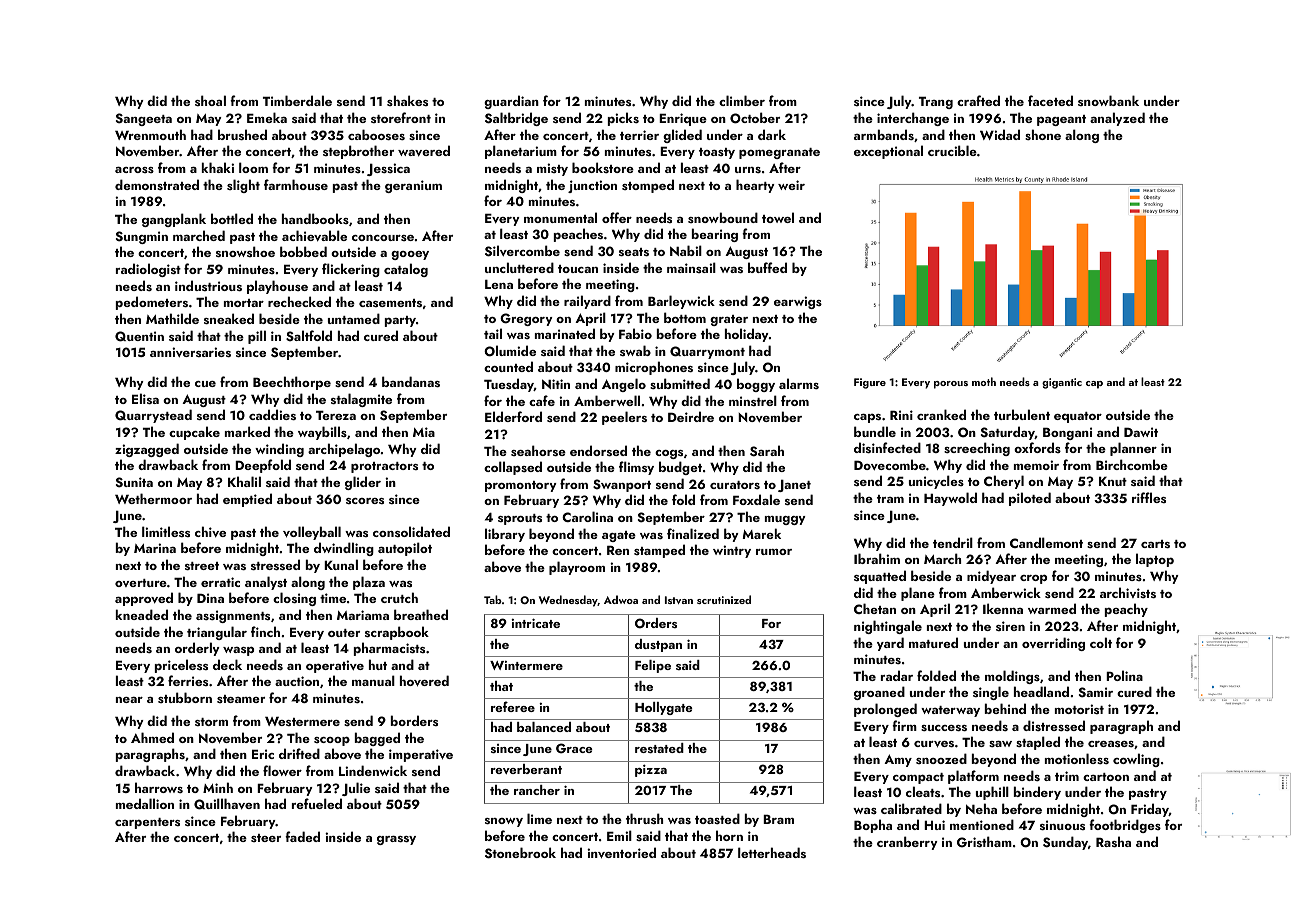 Image resolution: width=1308 pixels, height=924 pixels. What do you see at coordinates (742, 100) in the image?
I see `climber` at bounding box center [742, 100].
